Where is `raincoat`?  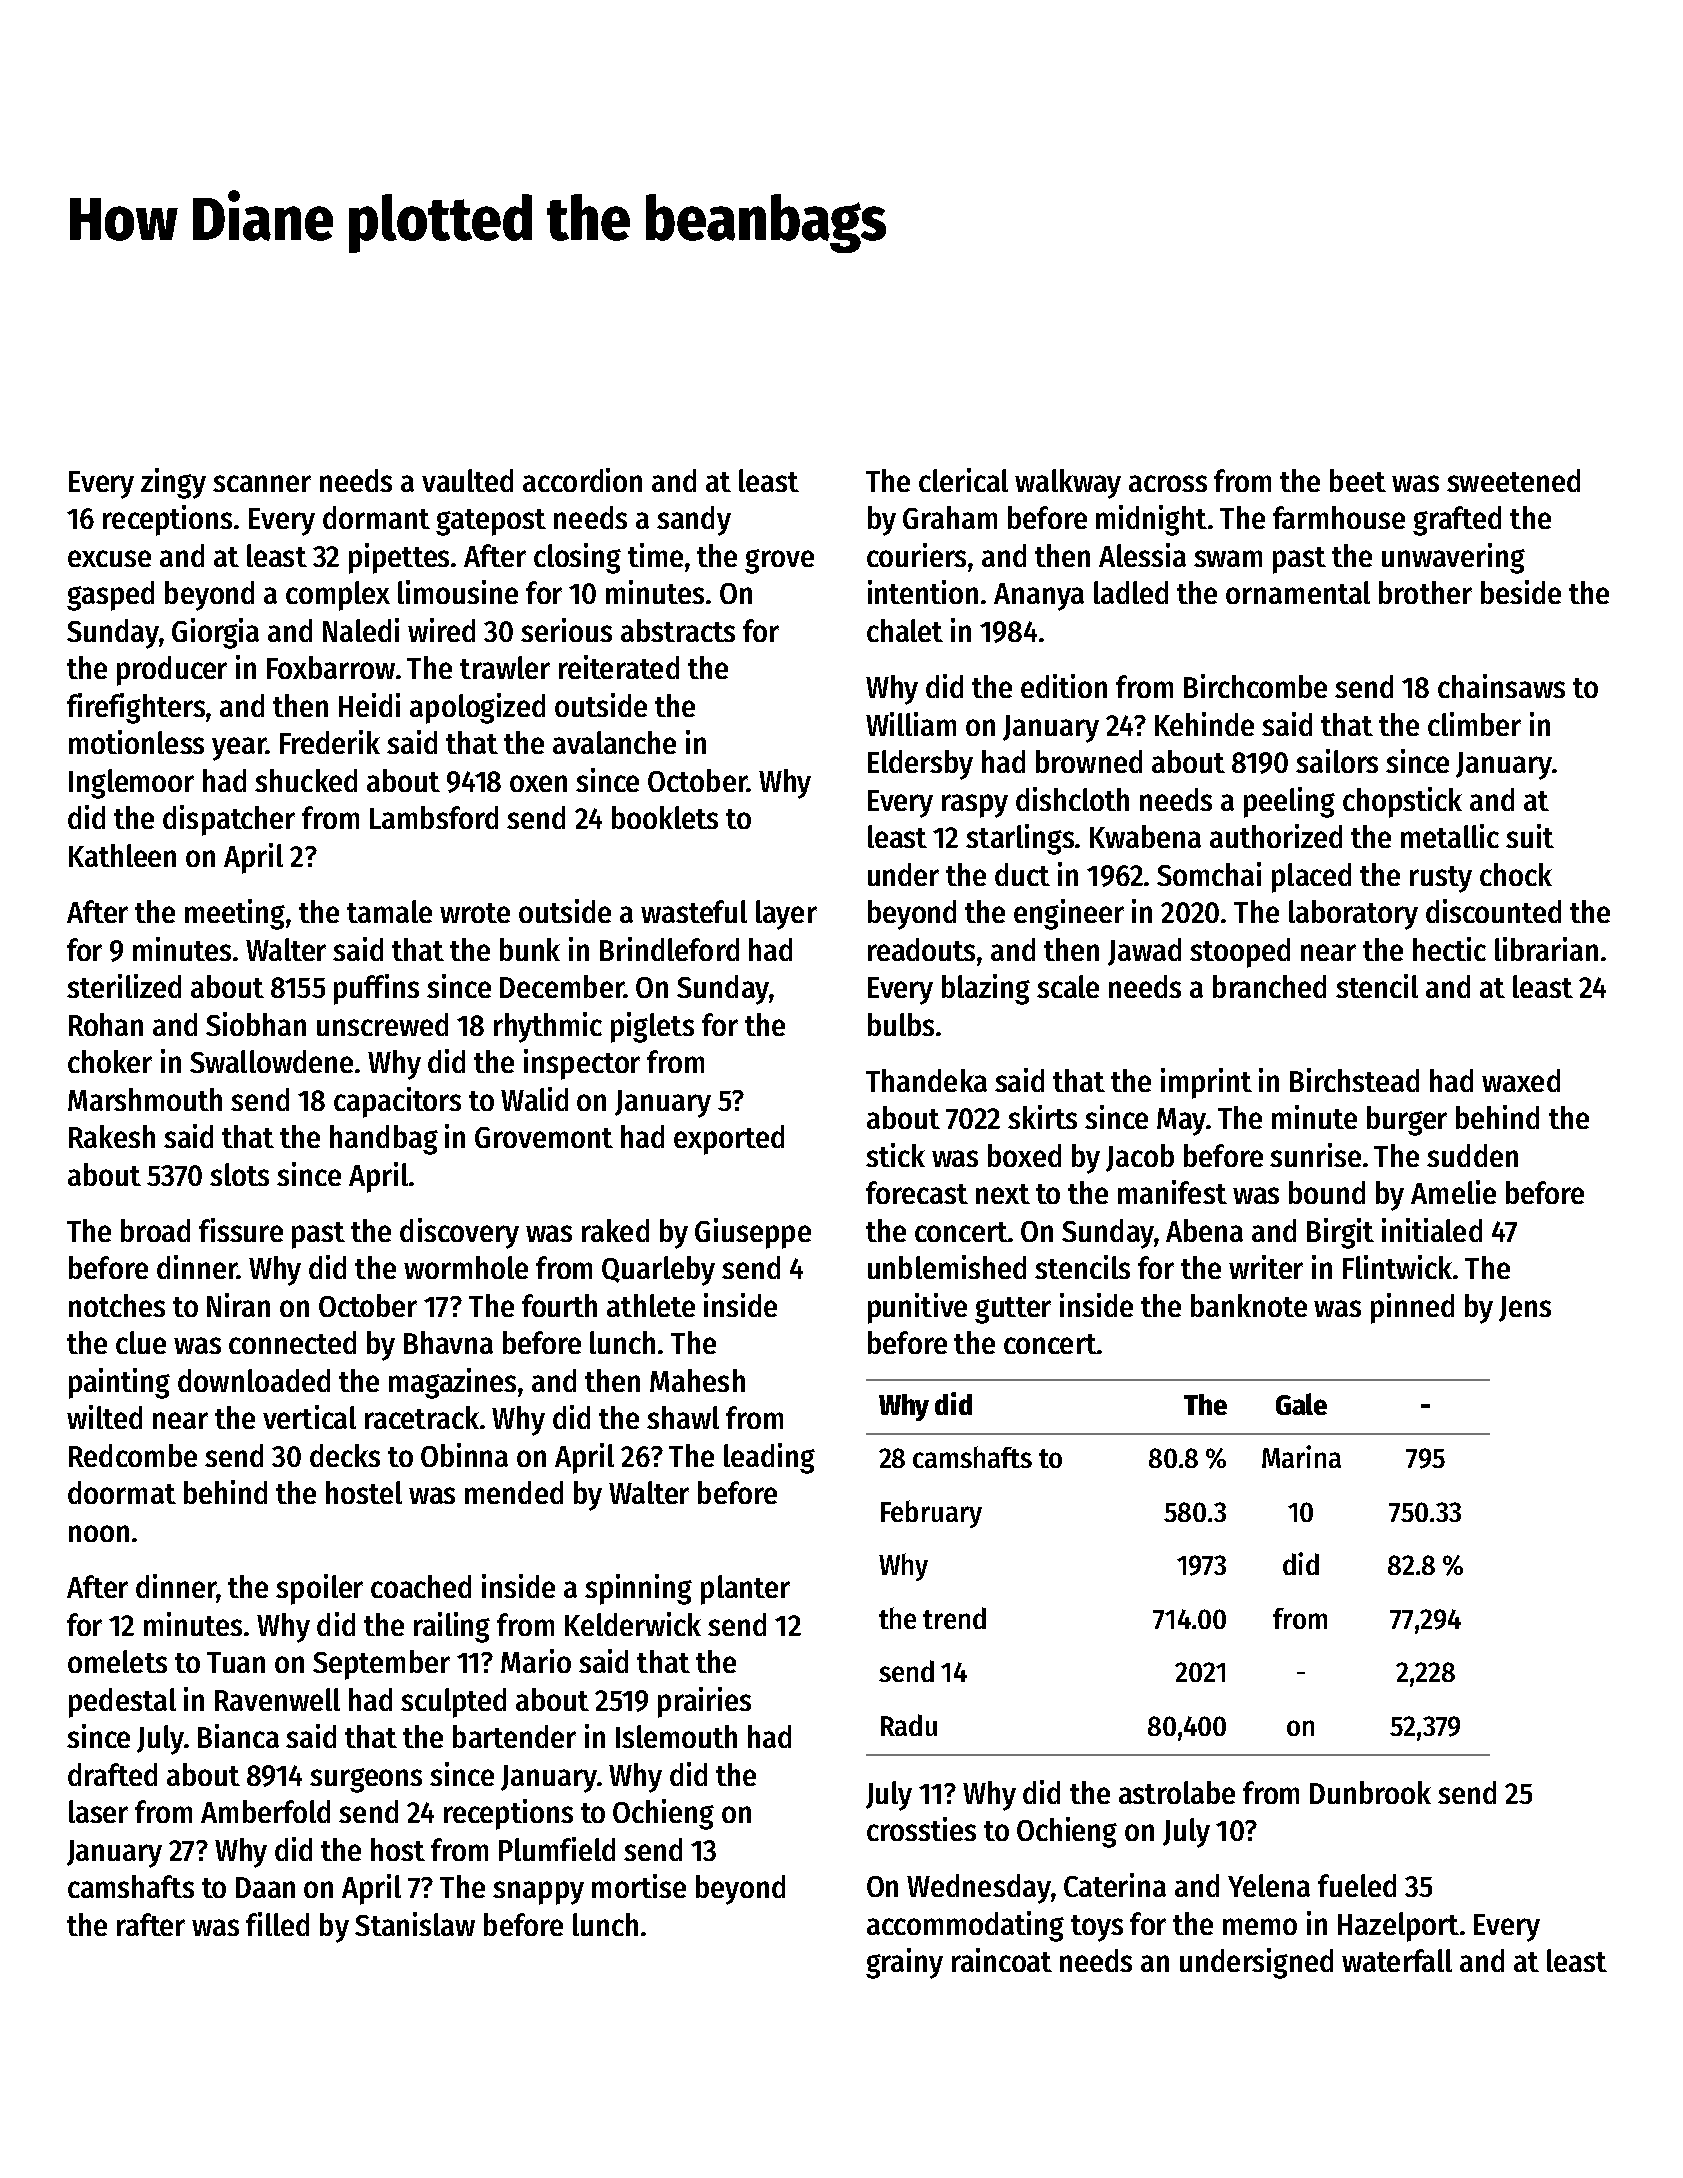 raincoat is located at coordinates (1002, 1960).
